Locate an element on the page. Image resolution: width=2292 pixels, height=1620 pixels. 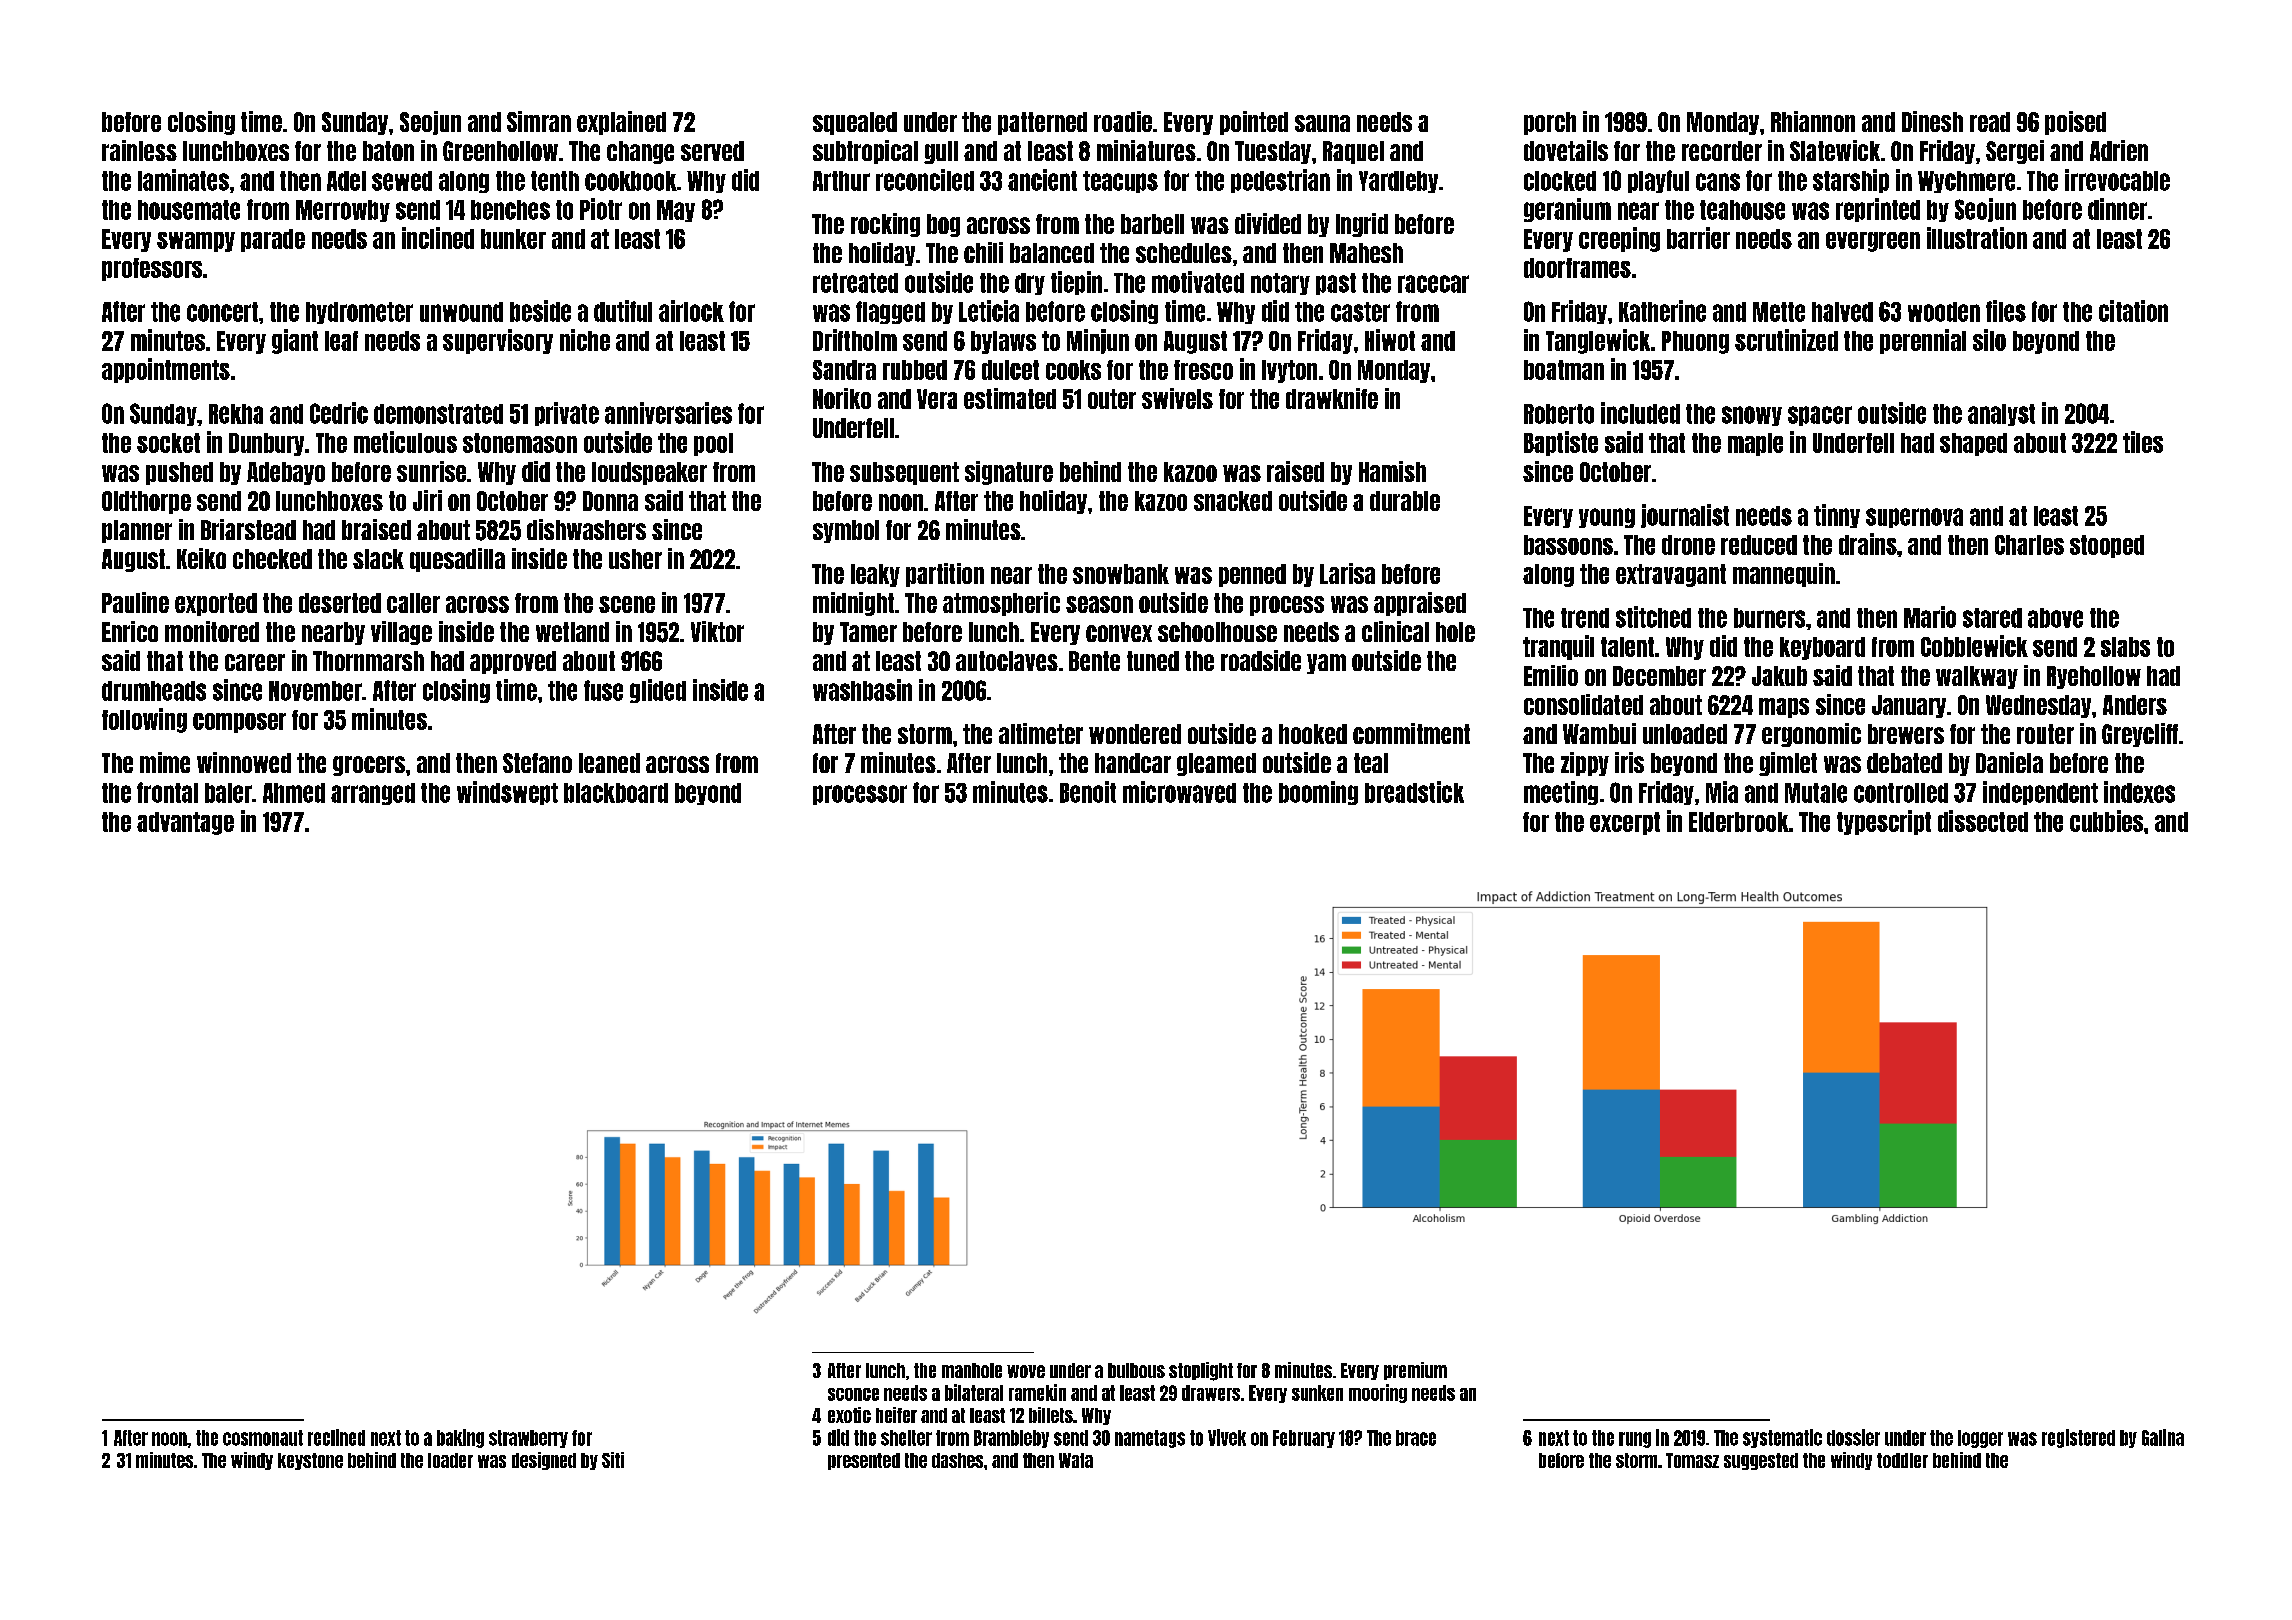
advantage is located at coordinates (185, 823).
